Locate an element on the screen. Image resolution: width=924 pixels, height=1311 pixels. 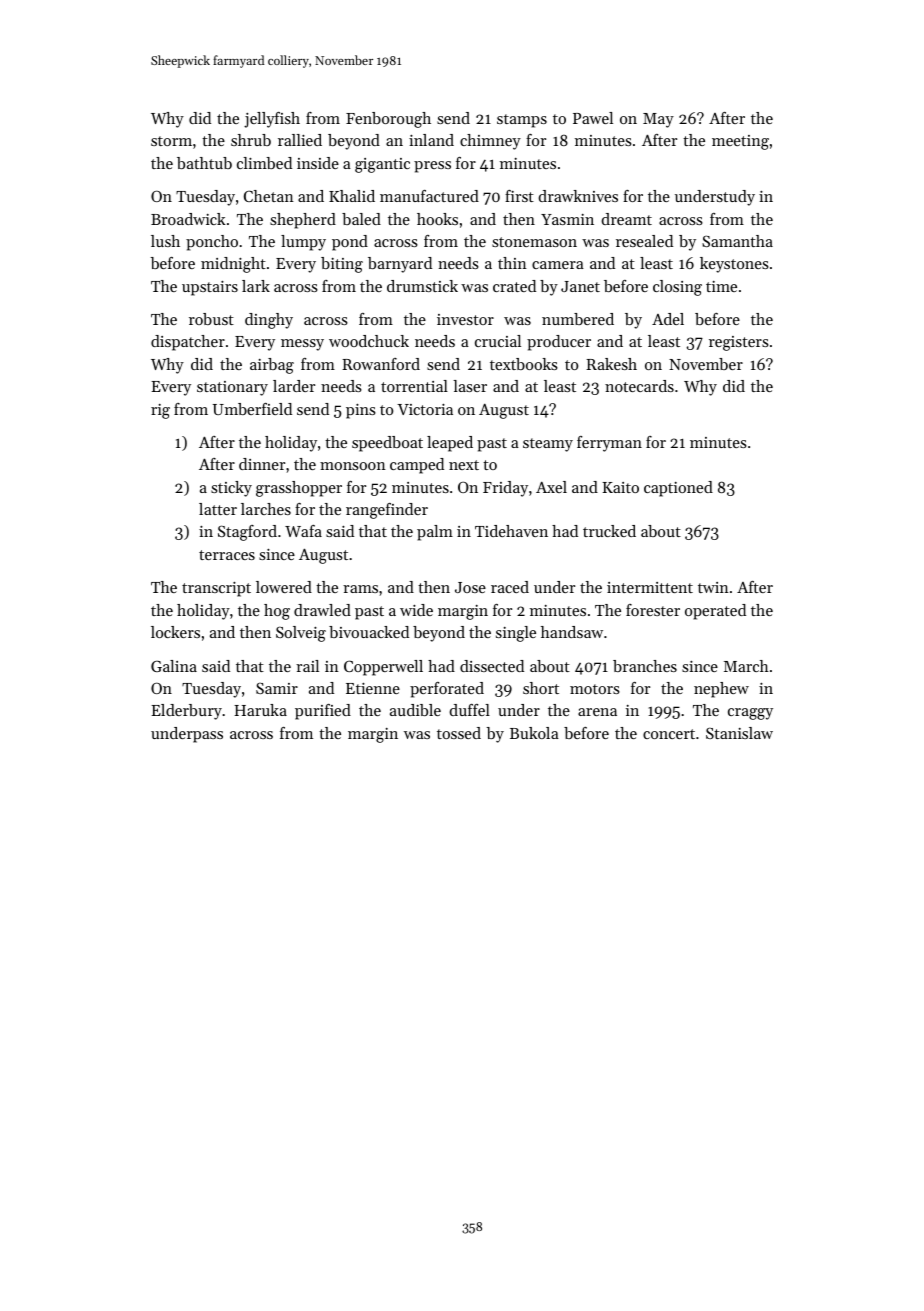
Adel is located at coordinates (668, 319).
